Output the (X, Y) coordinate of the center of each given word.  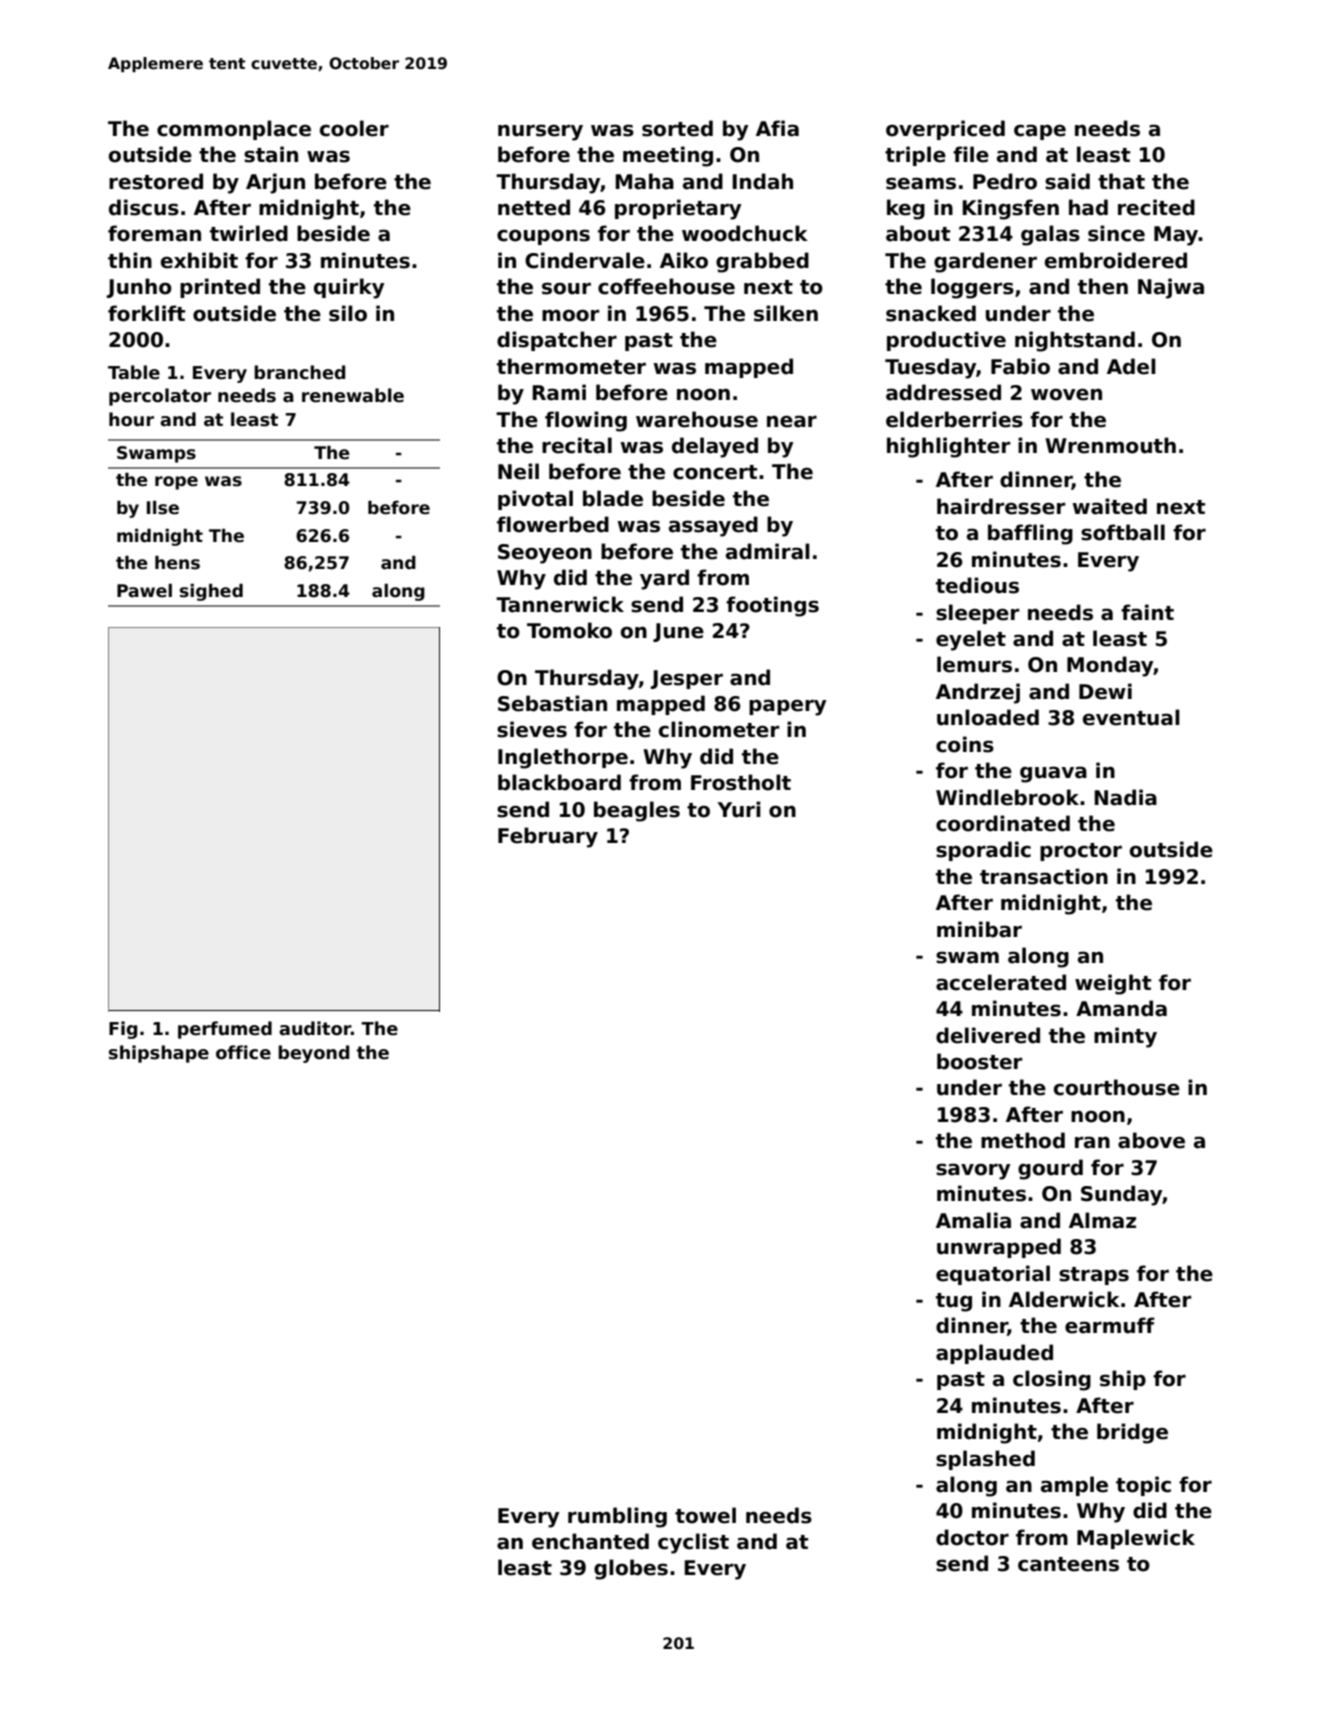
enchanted (590, 1541)
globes (631, 1569)
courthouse (1117, 1087)
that (1121, 181)
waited (1109, 506)
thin (130, 260)
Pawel (144, 591)
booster (979, 1061)
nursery (540, 132)
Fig (123, 1030)
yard (664, 579)
